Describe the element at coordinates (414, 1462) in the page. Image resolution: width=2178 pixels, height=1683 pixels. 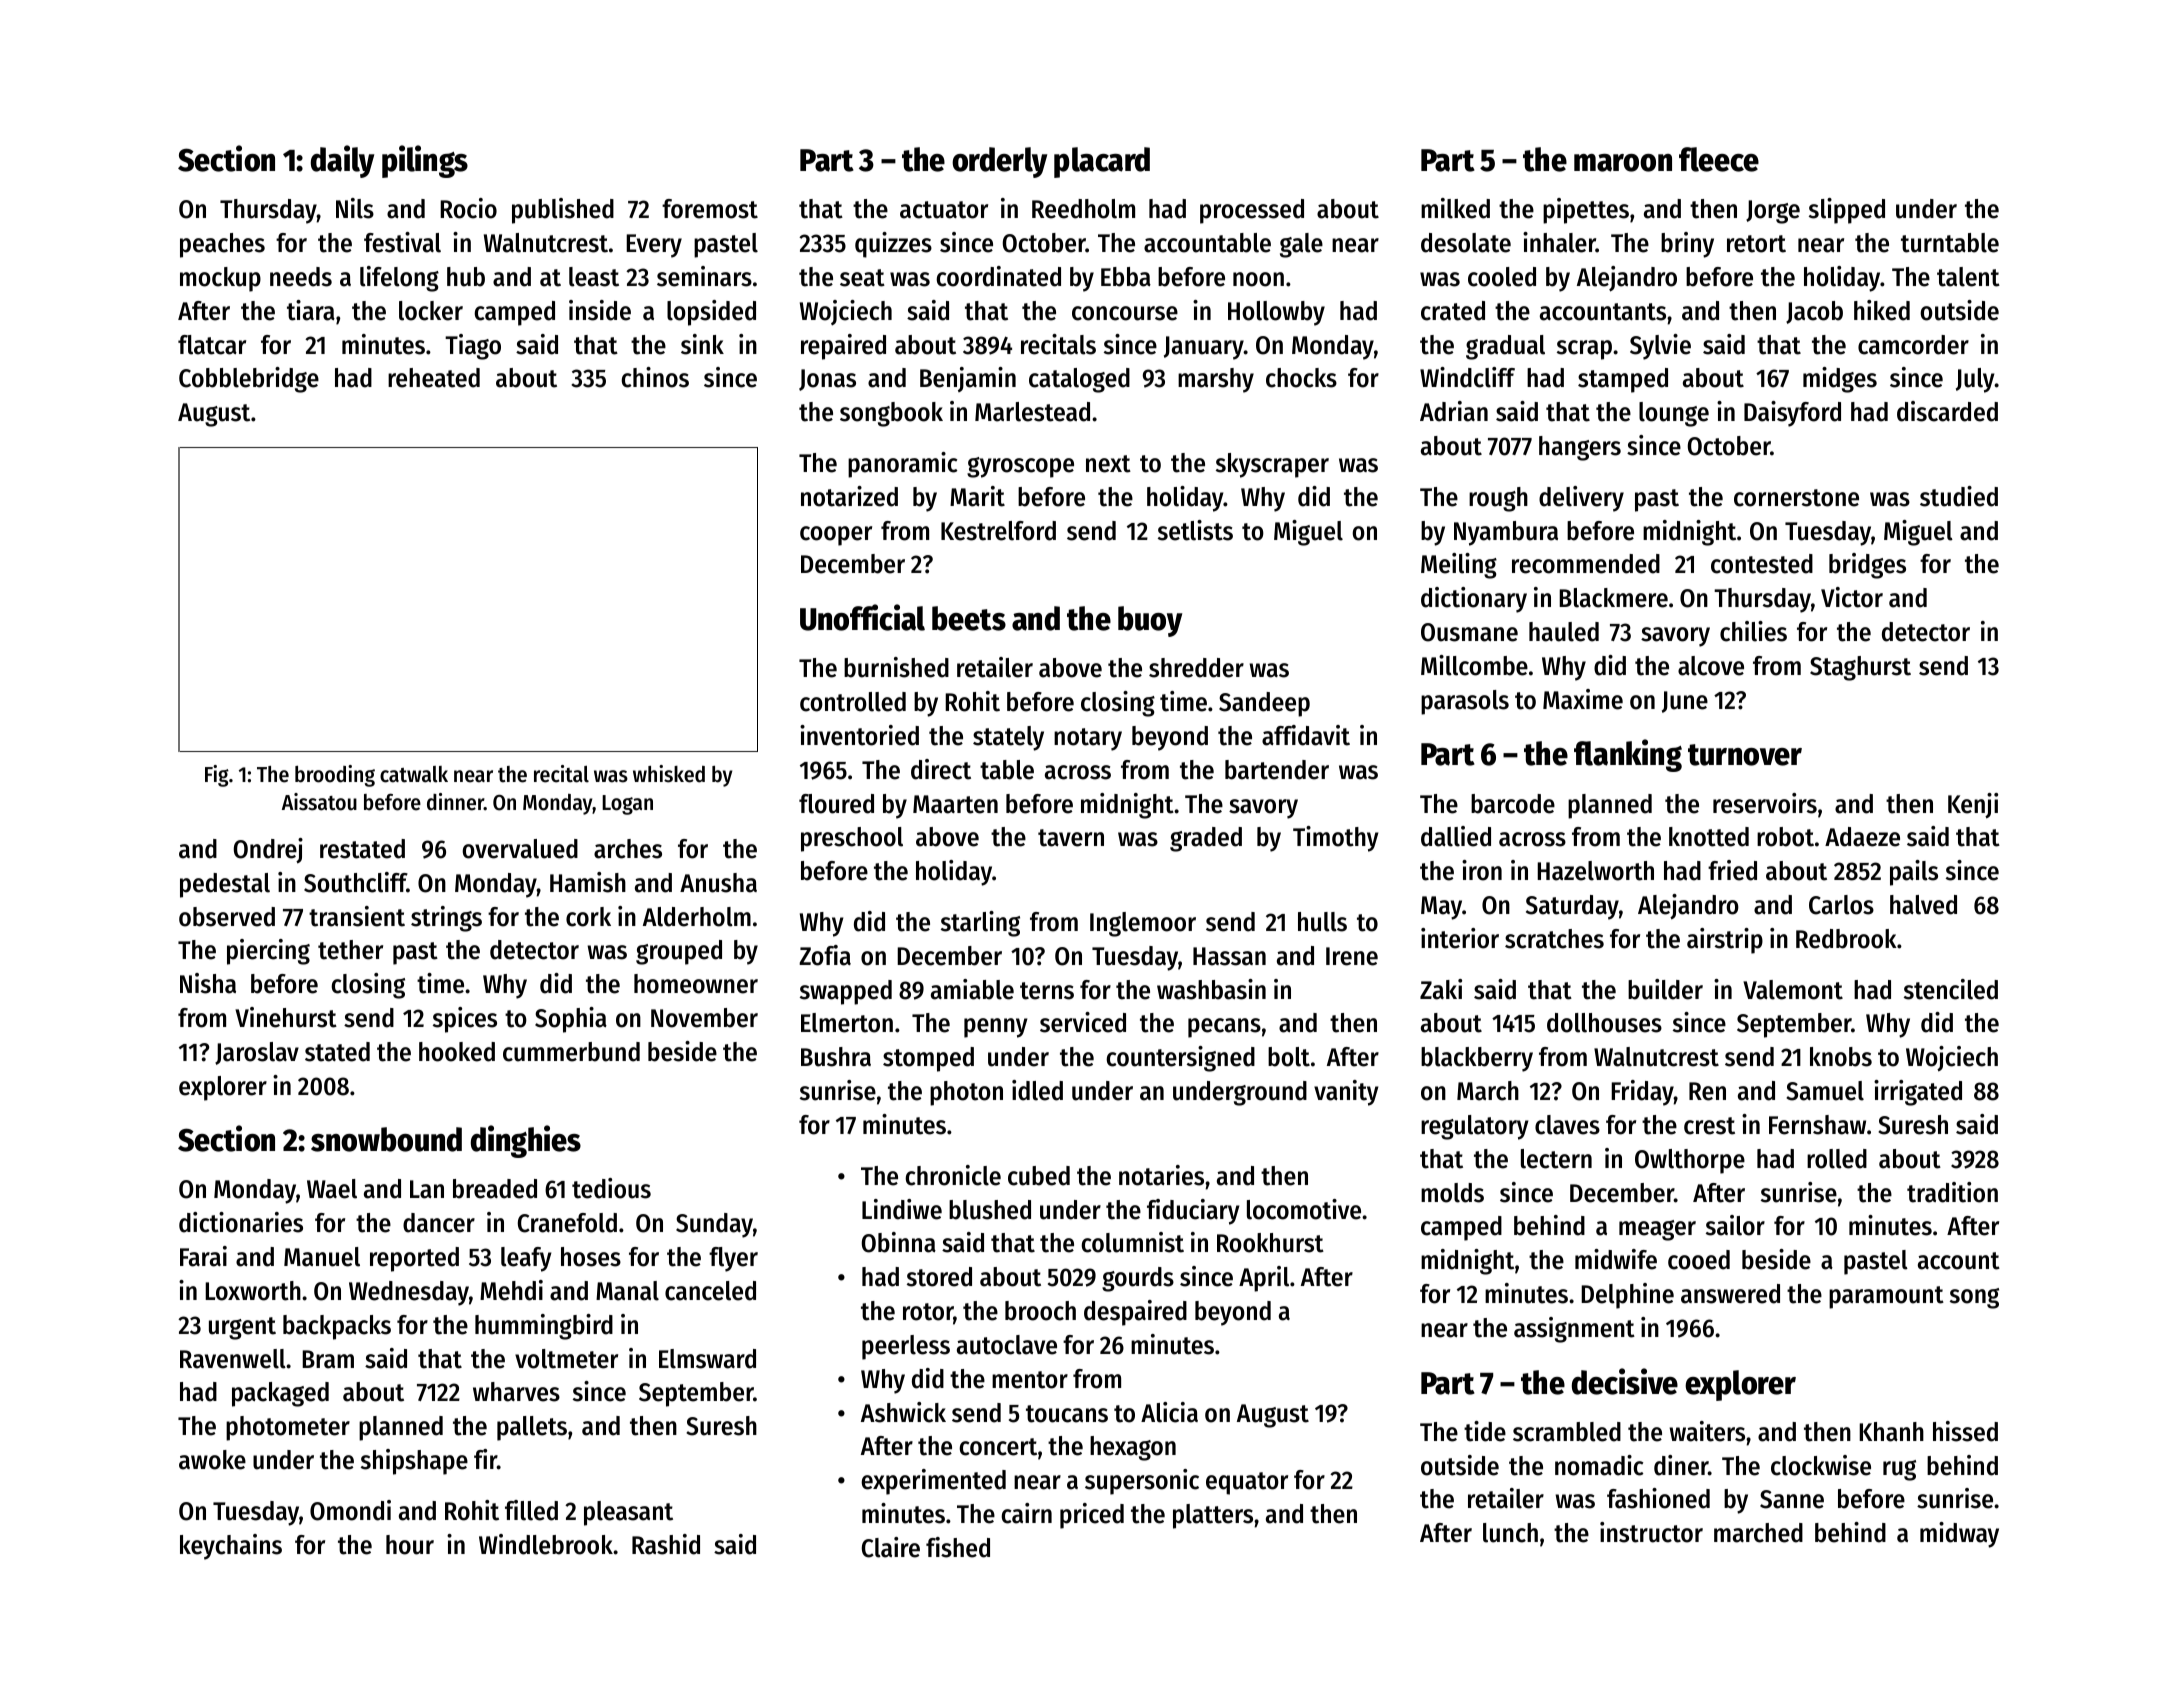
I see `shipshape` at that location.
